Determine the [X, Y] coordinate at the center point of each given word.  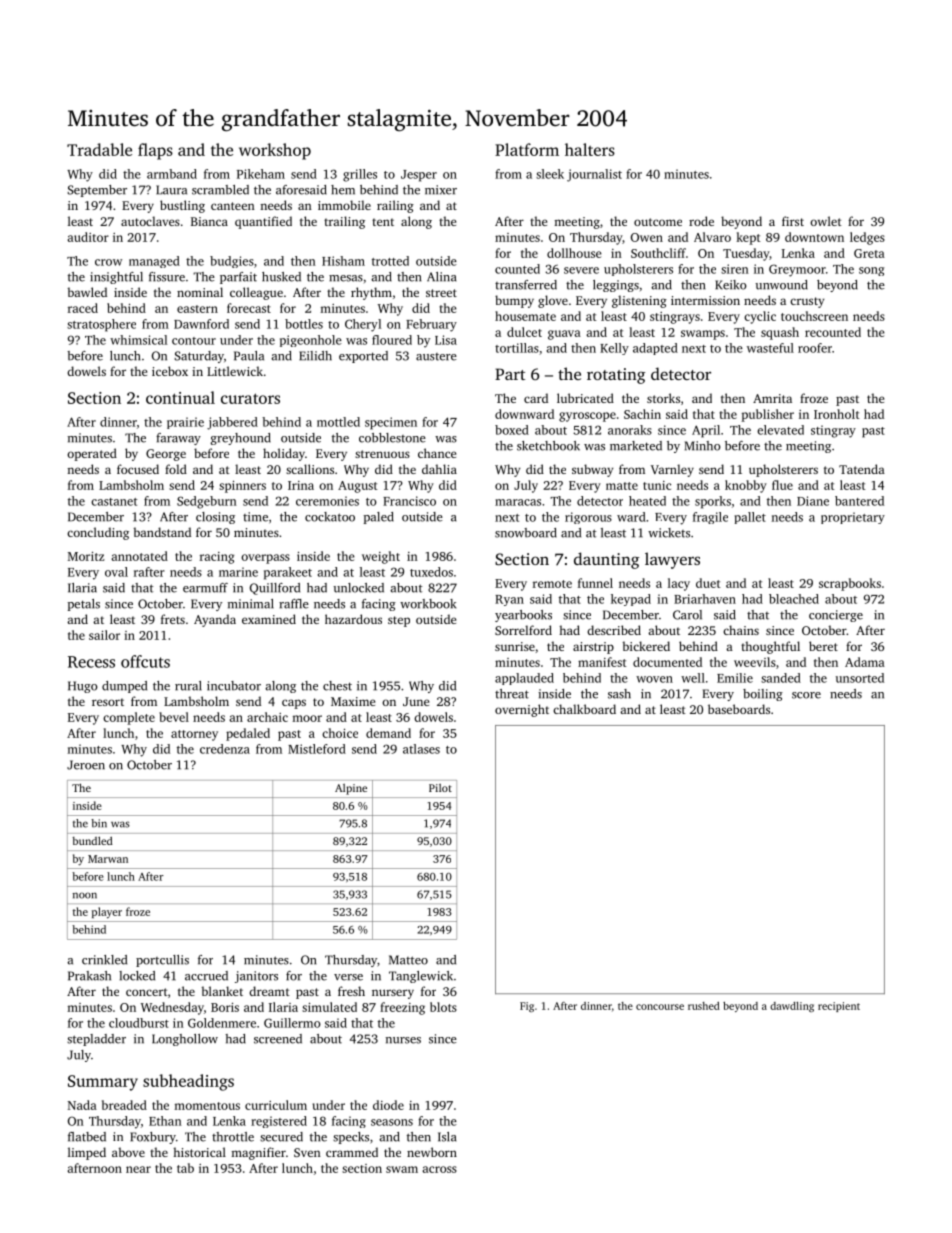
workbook [428, 604]
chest [337, 686]
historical [199, 1152]
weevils [755, 662]
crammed [352, 1152]
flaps [155, 151]
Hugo [83, 687]
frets [173, 619]
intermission [705, 300]
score [806, 695]
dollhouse [574, 253]
